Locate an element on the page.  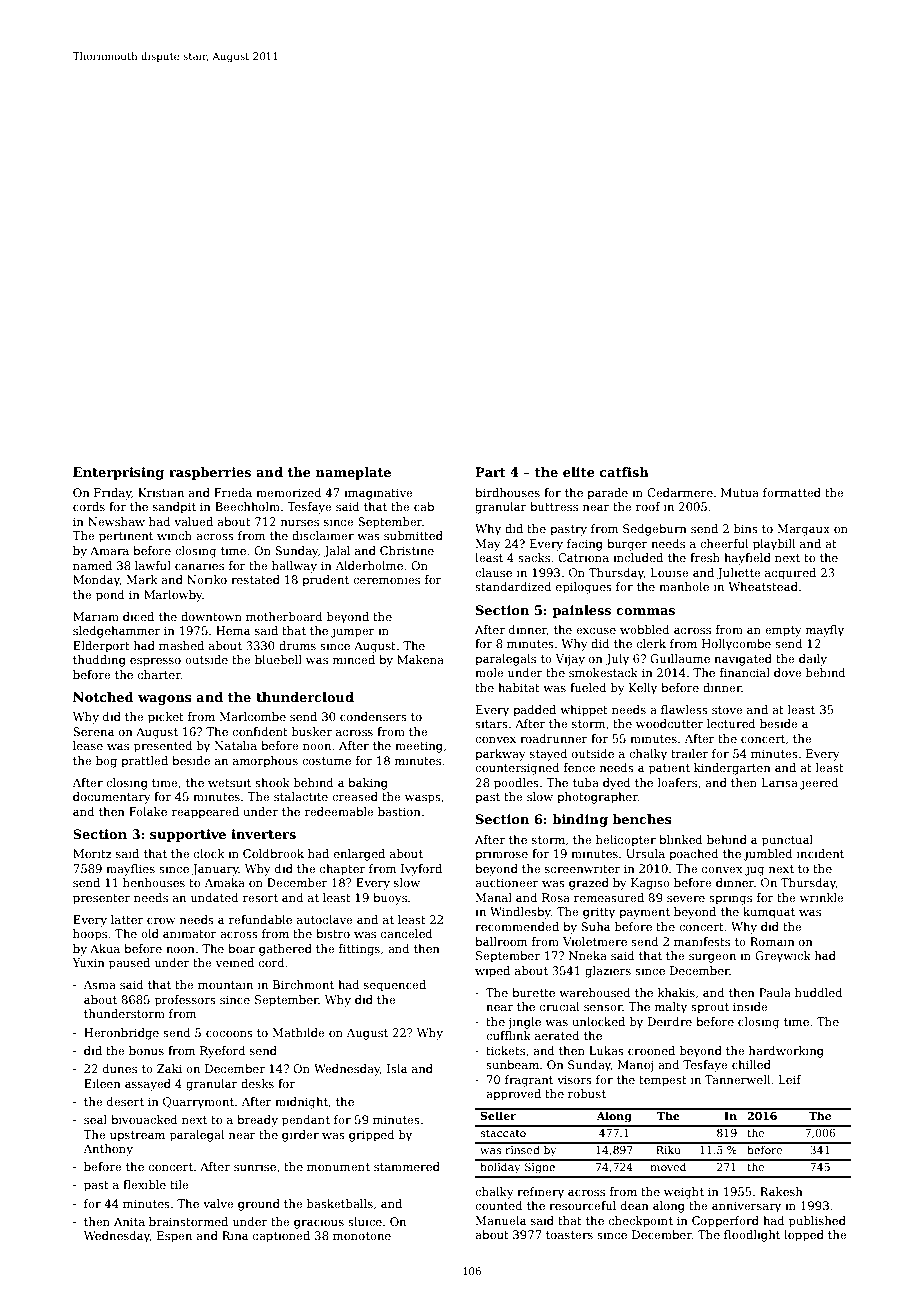
daily is located at coordinates (813, 660).
